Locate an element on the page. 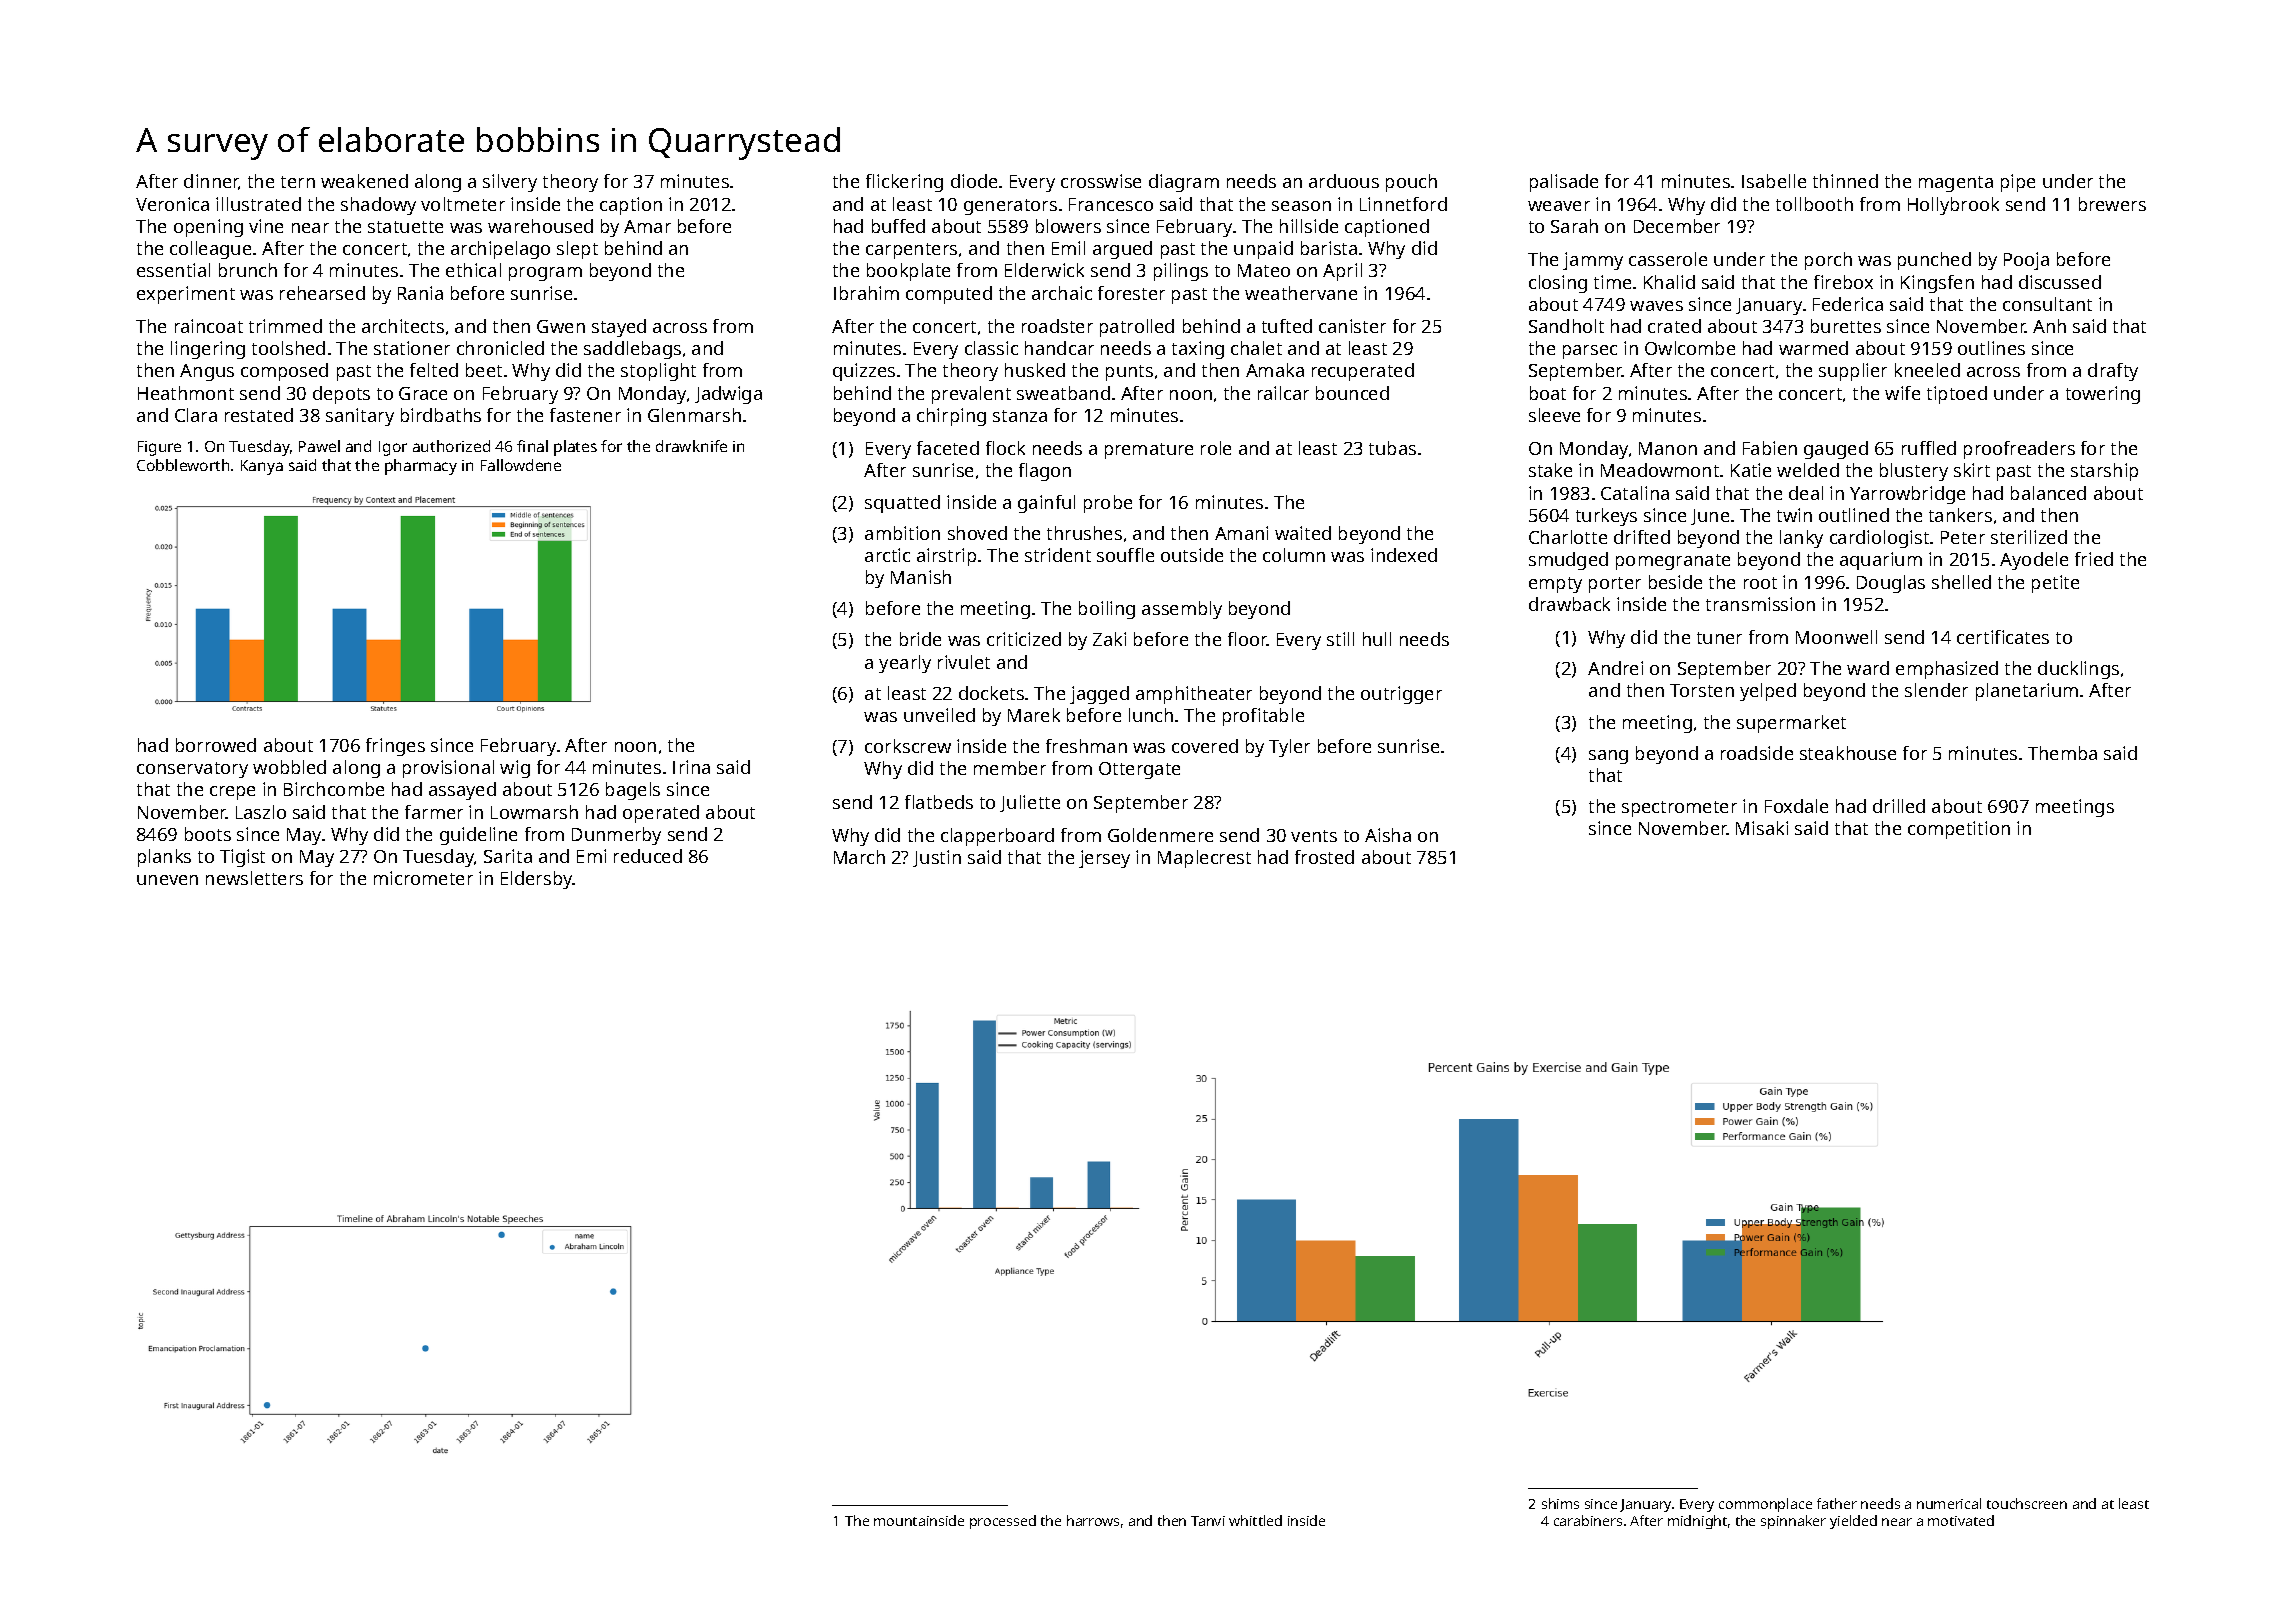 The image size is (2292, 1620). competition is located at coordinates (1959, 830).
